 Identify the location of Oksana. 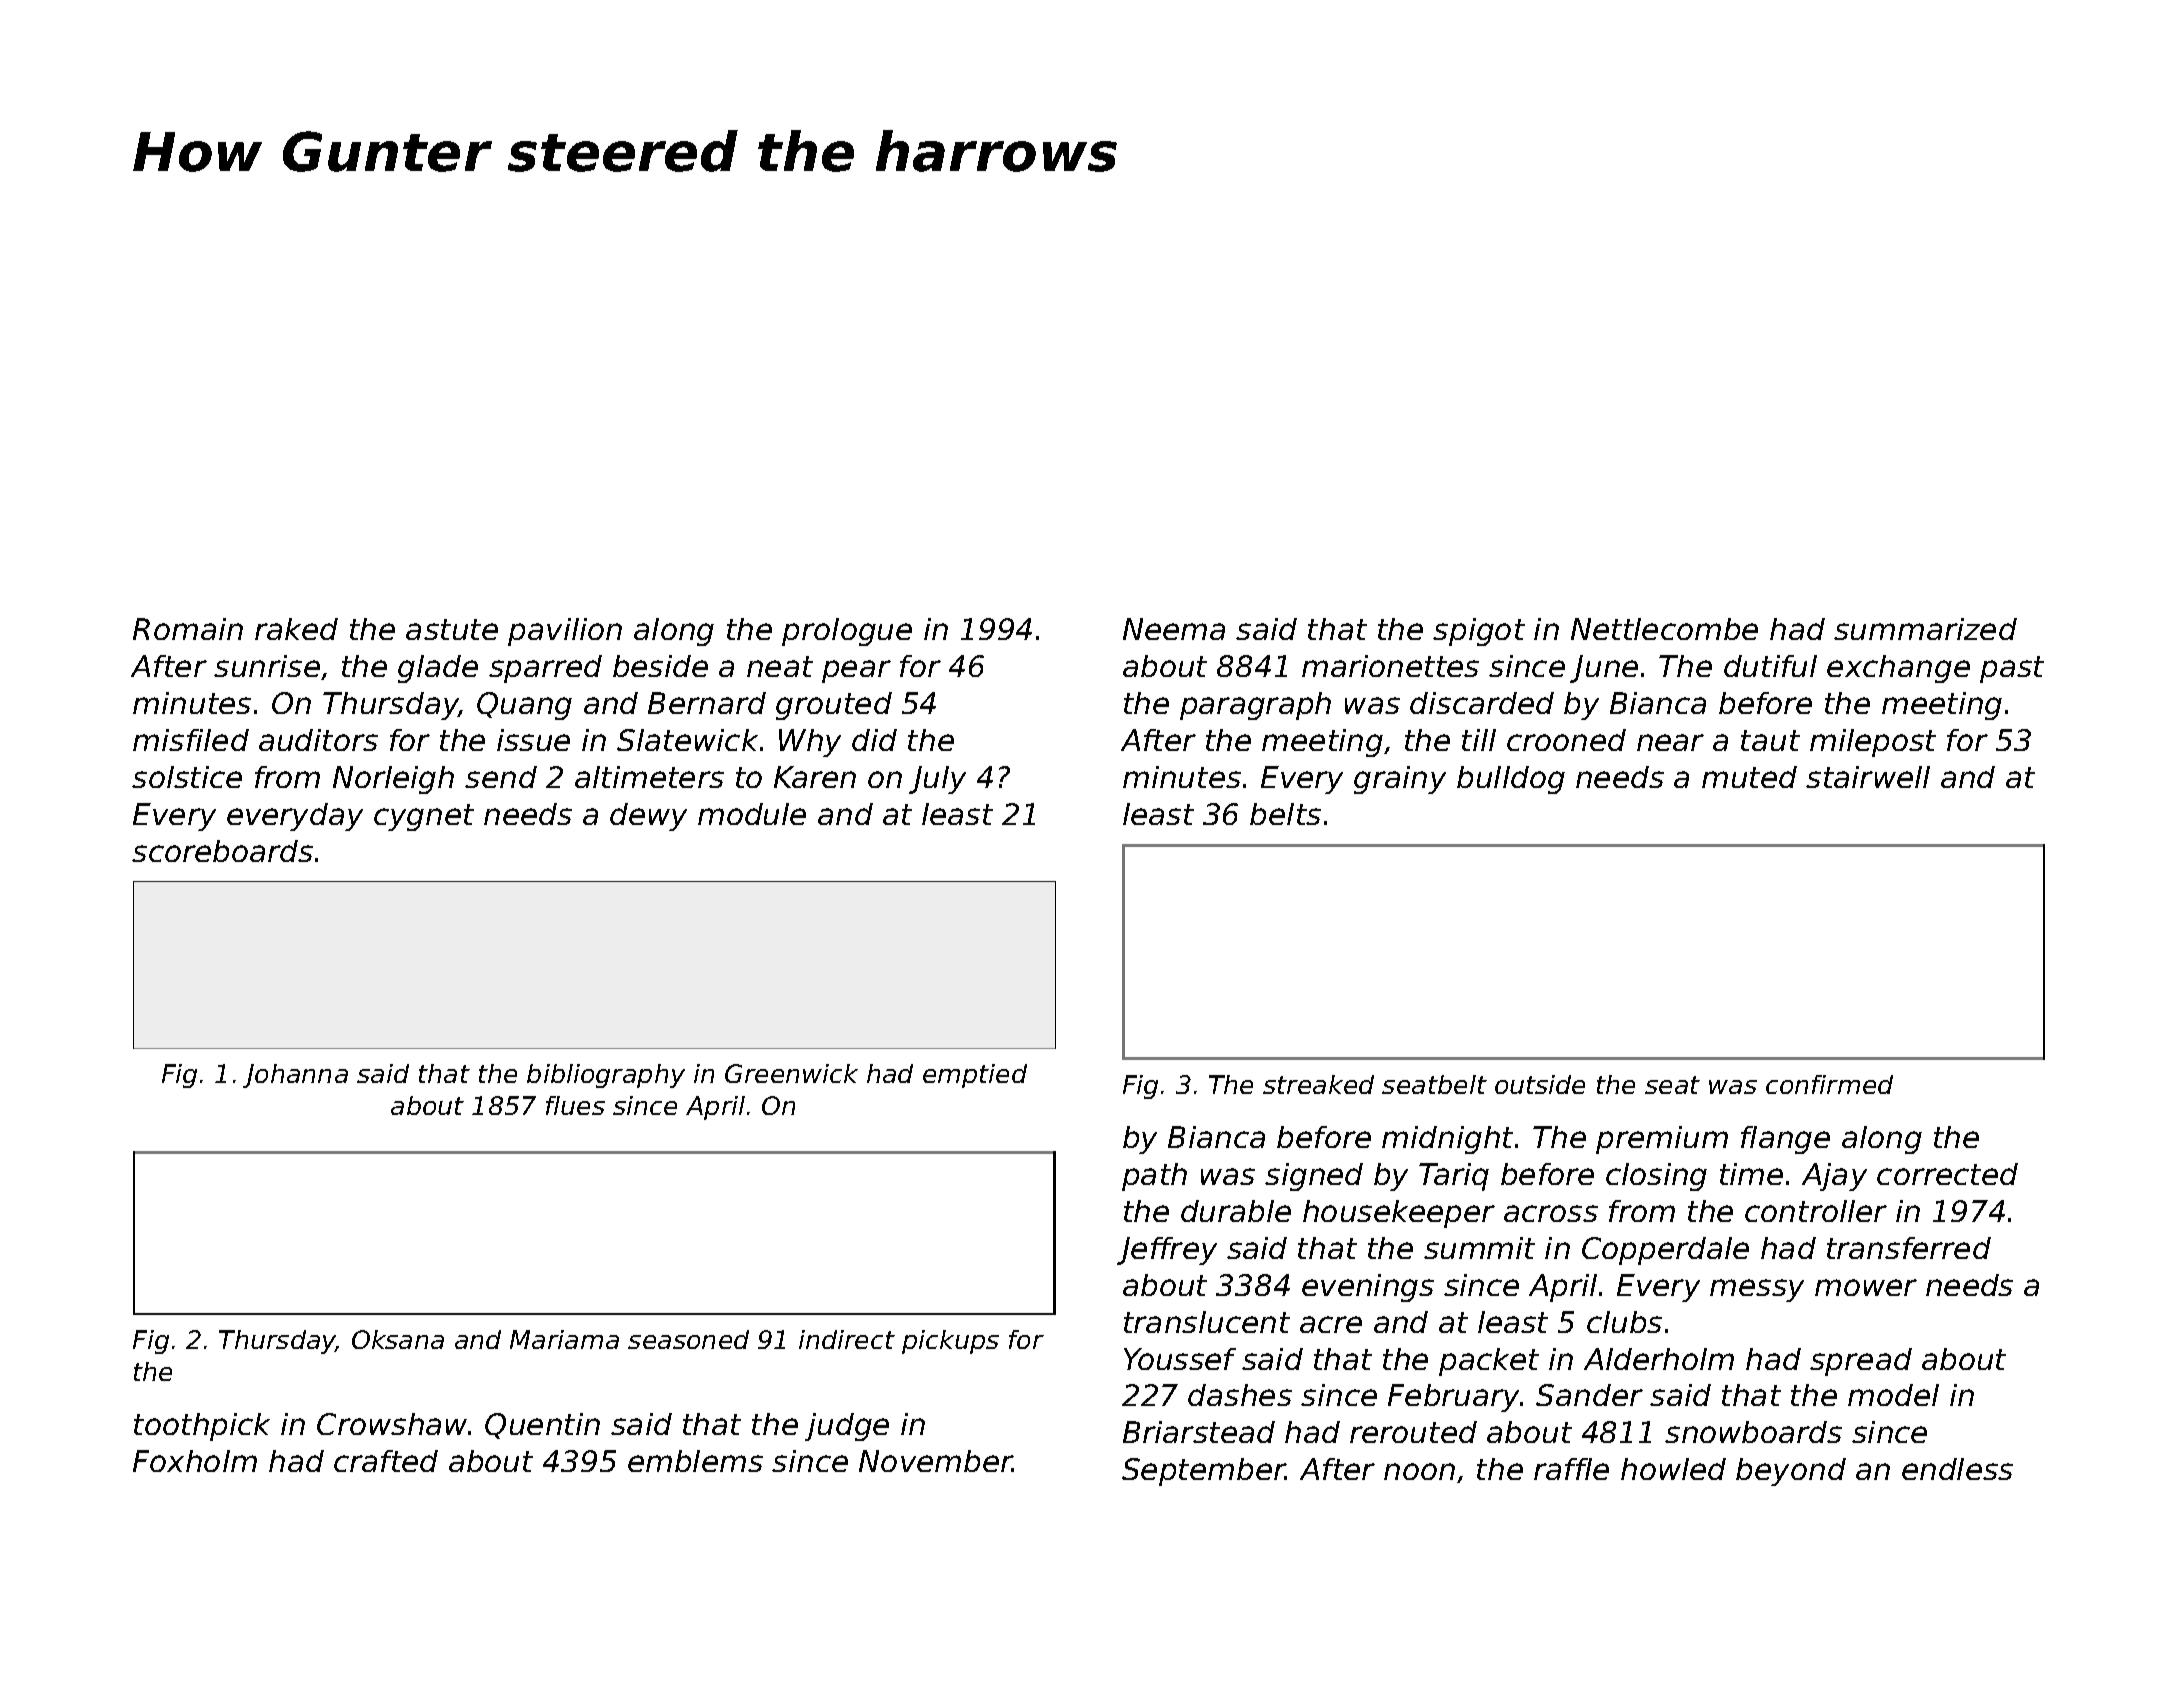
(398, 1339).
